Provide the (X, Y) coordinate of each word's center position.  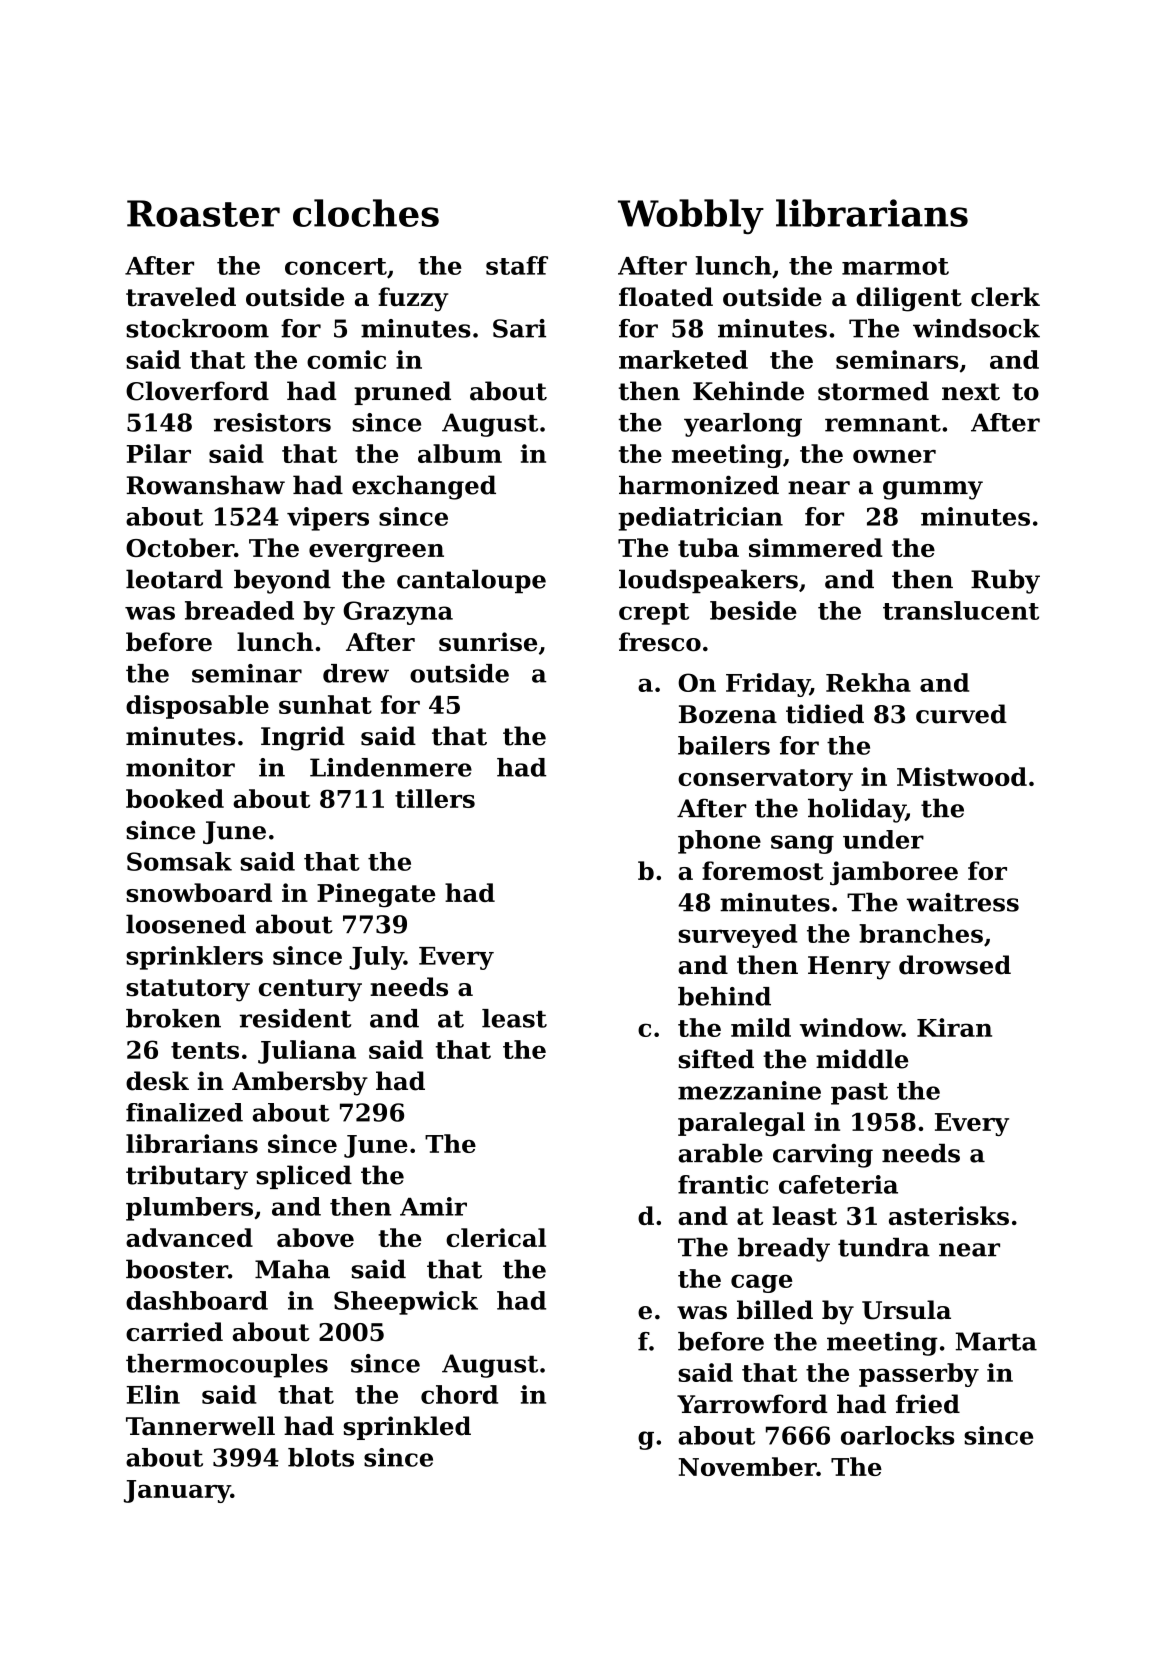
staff (517, 265)
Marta (996, 1341)
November (748, 1466)
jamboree (894, 873)
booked (175, 798)
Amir (433, 1206)
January (177, 1491)
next (971, 392)
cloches (366, 213)
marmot (895, 266)
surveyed (738, 936)
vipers (328, 519)
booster (177, 1269)
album (460, 453)
